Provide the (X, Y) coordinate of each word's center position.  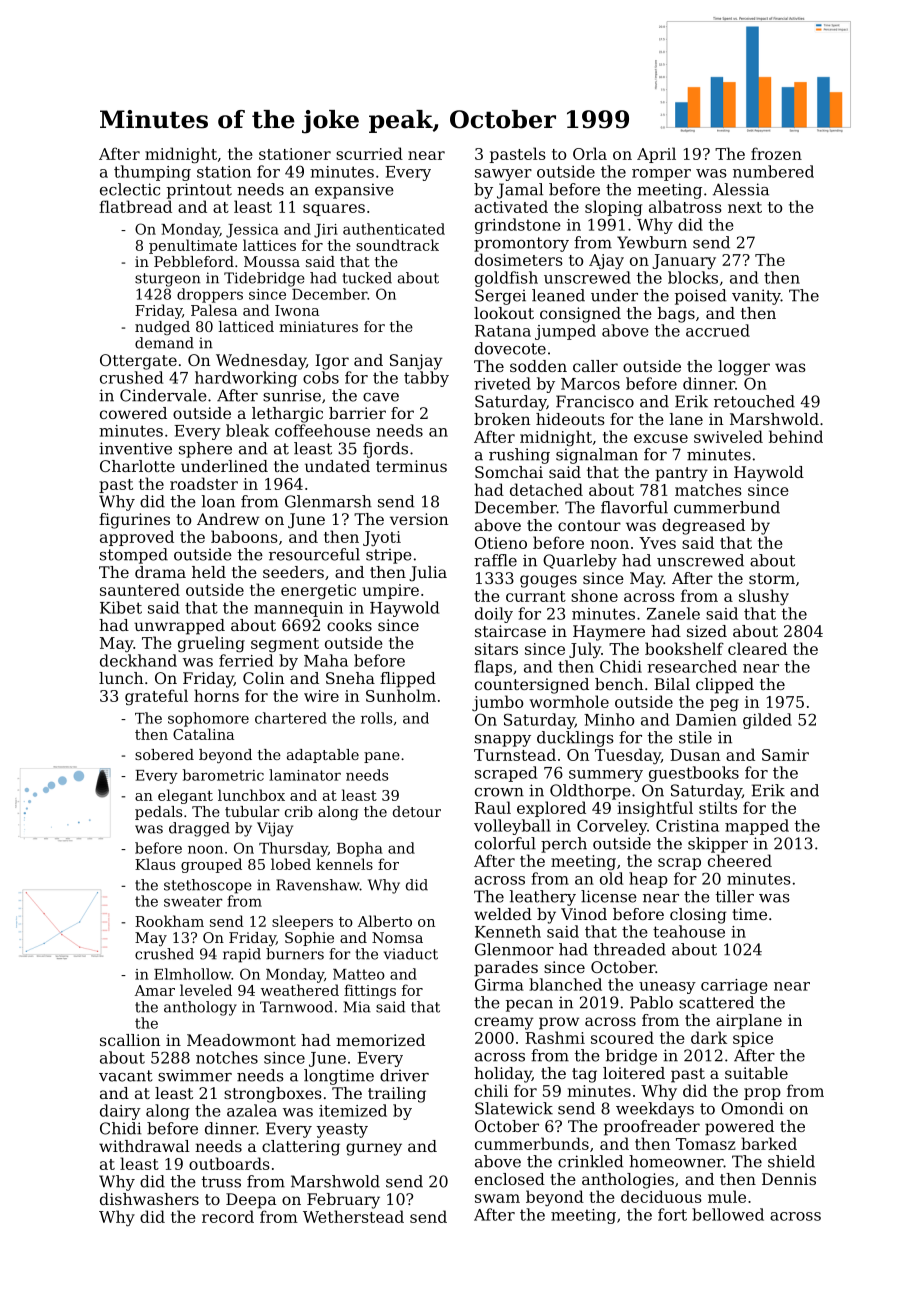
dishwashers (149, 1199)
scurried (369, 153)
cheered (740, 860)
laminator (305, 775)
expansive (354, 191)
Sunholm (401, 695)
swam (497, 1198)
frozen (776, 153)
